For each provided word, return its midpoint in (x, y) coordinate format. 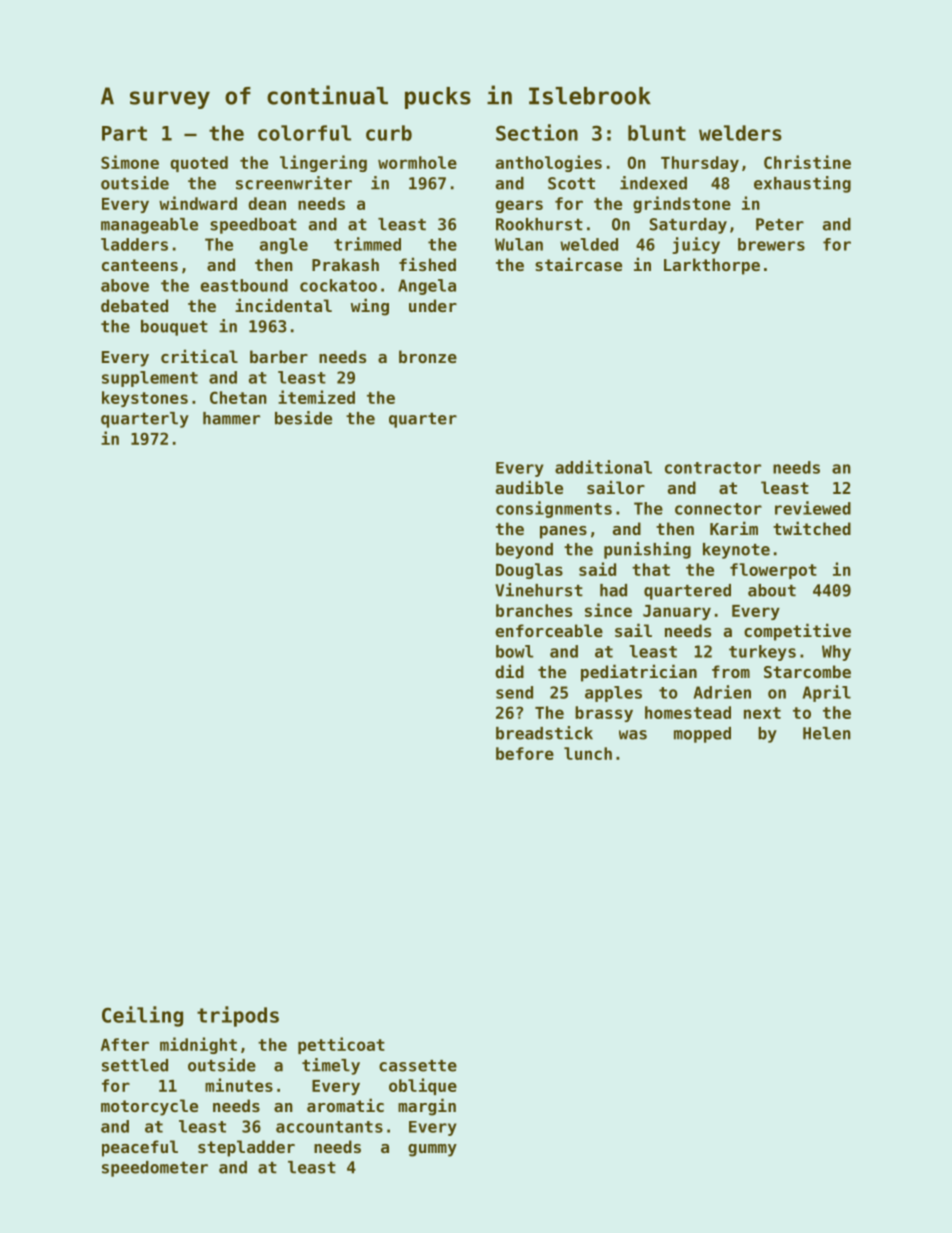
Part (124, 133)
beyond (524, 551)
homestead (688, 712)
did (509, 671)
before (525, 753)
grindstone (682, 204)
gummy (432, 1150)
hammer (231, 418)
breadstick (544, 733)
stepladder (246, 1148)
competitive (797, 632)
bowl (514, 651)
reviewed (813, 508)
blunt (657, 133)
